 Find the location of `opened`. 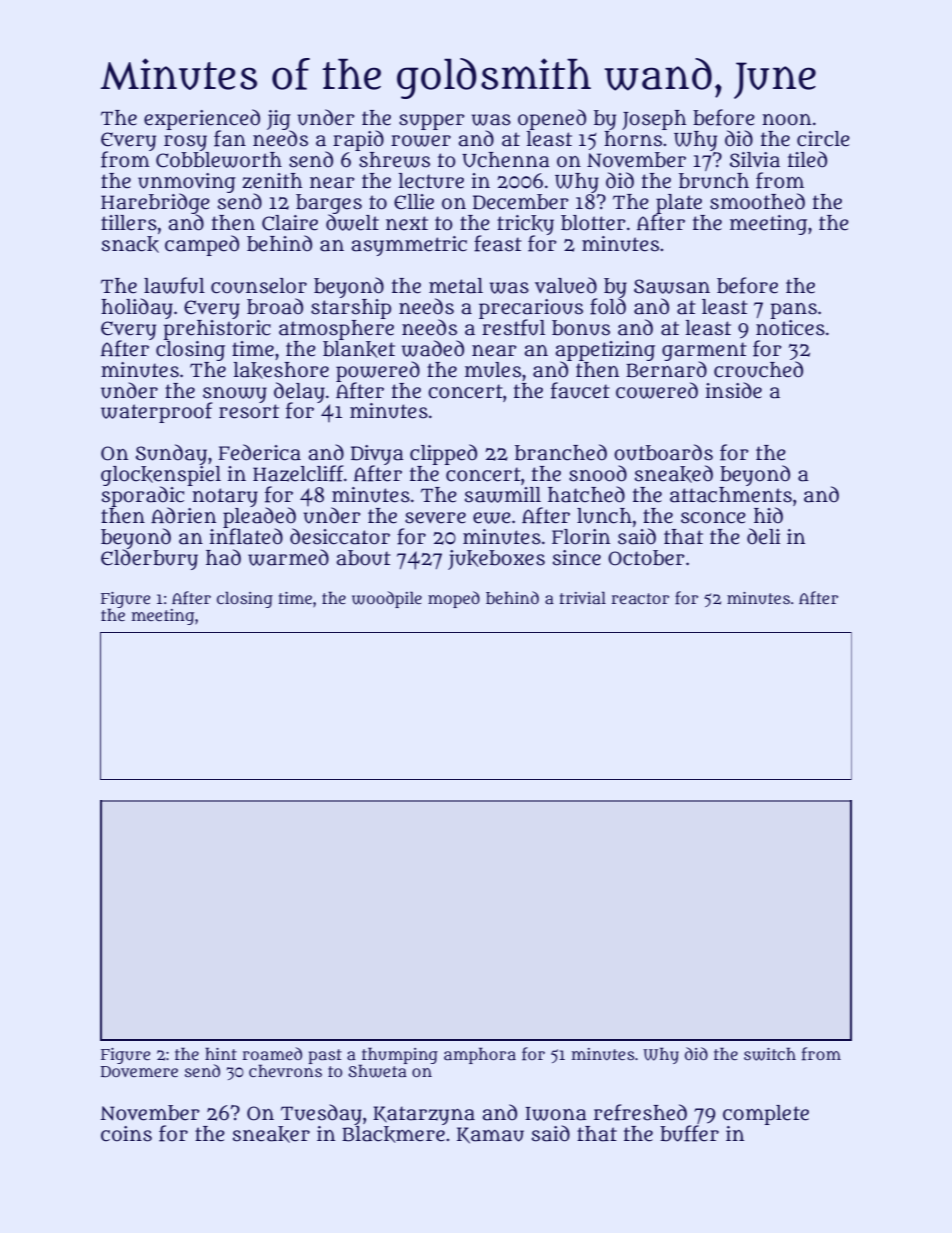

opened is located at coordinates (552, 119).
